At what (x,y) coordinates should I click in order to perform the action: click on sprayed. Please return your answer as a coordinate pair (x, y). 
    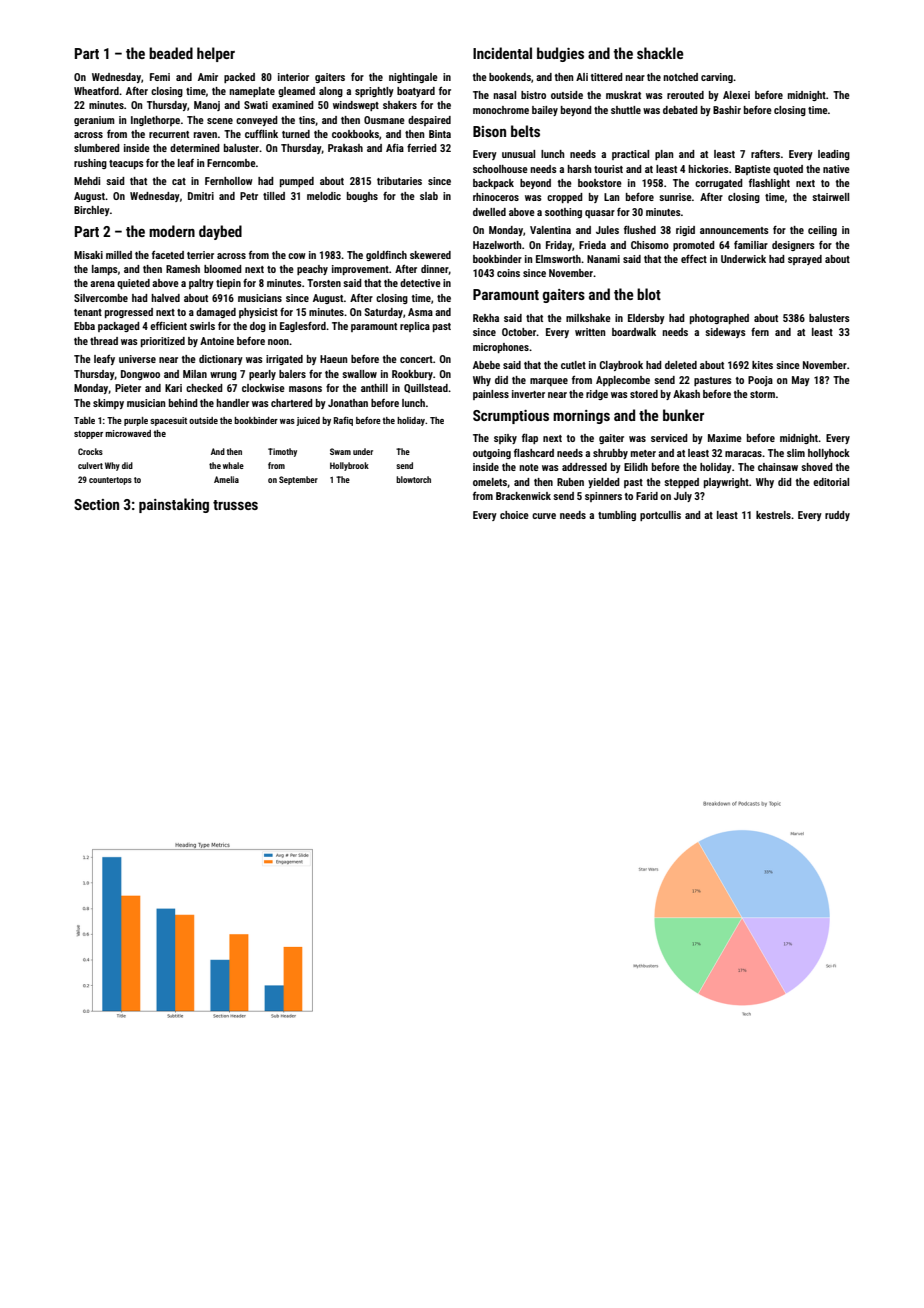
    Looking at the image, I should click on (805, 260).
